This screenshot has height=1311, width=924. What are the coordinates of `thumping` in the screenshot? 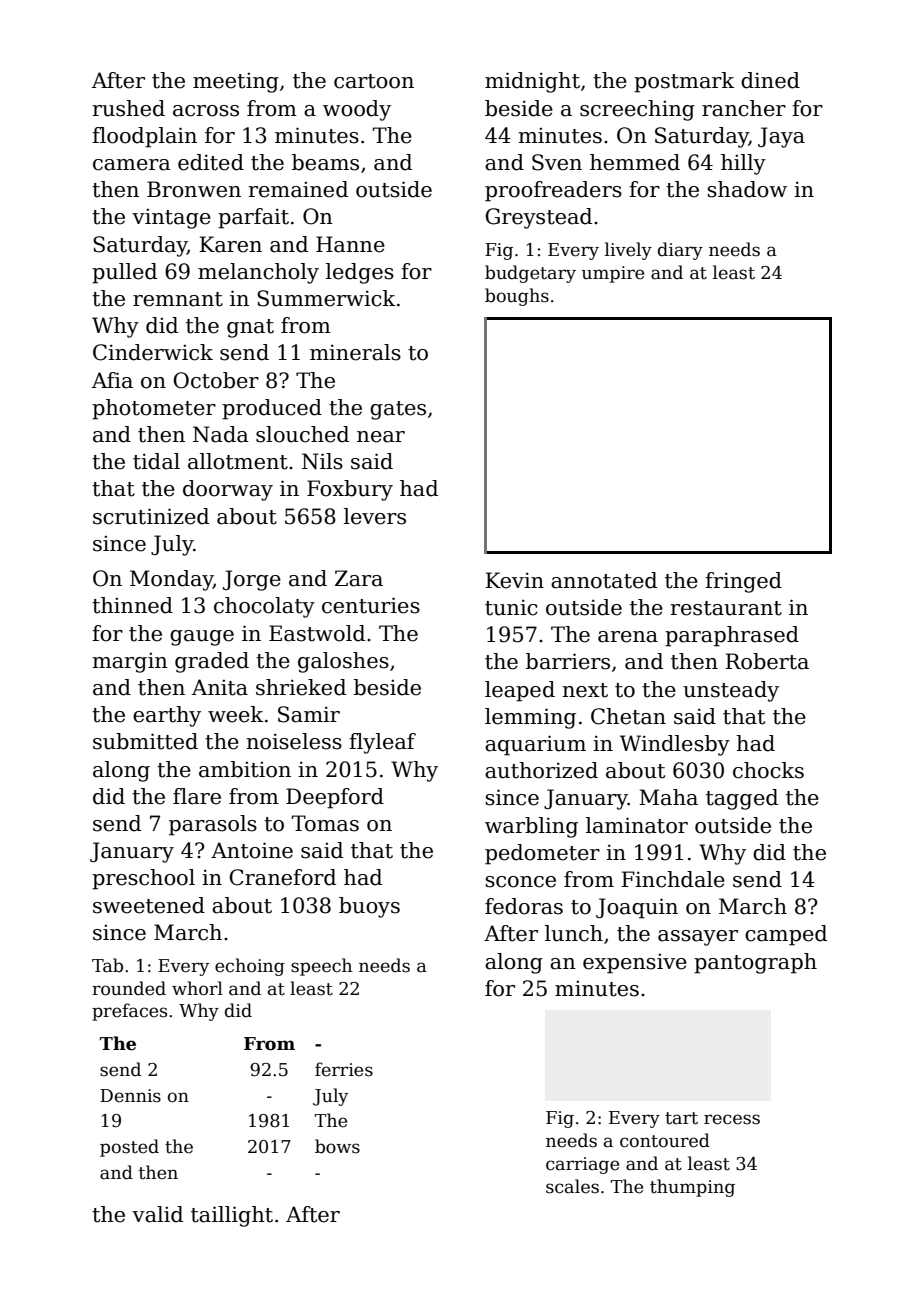 It's located at (692, 1188).
